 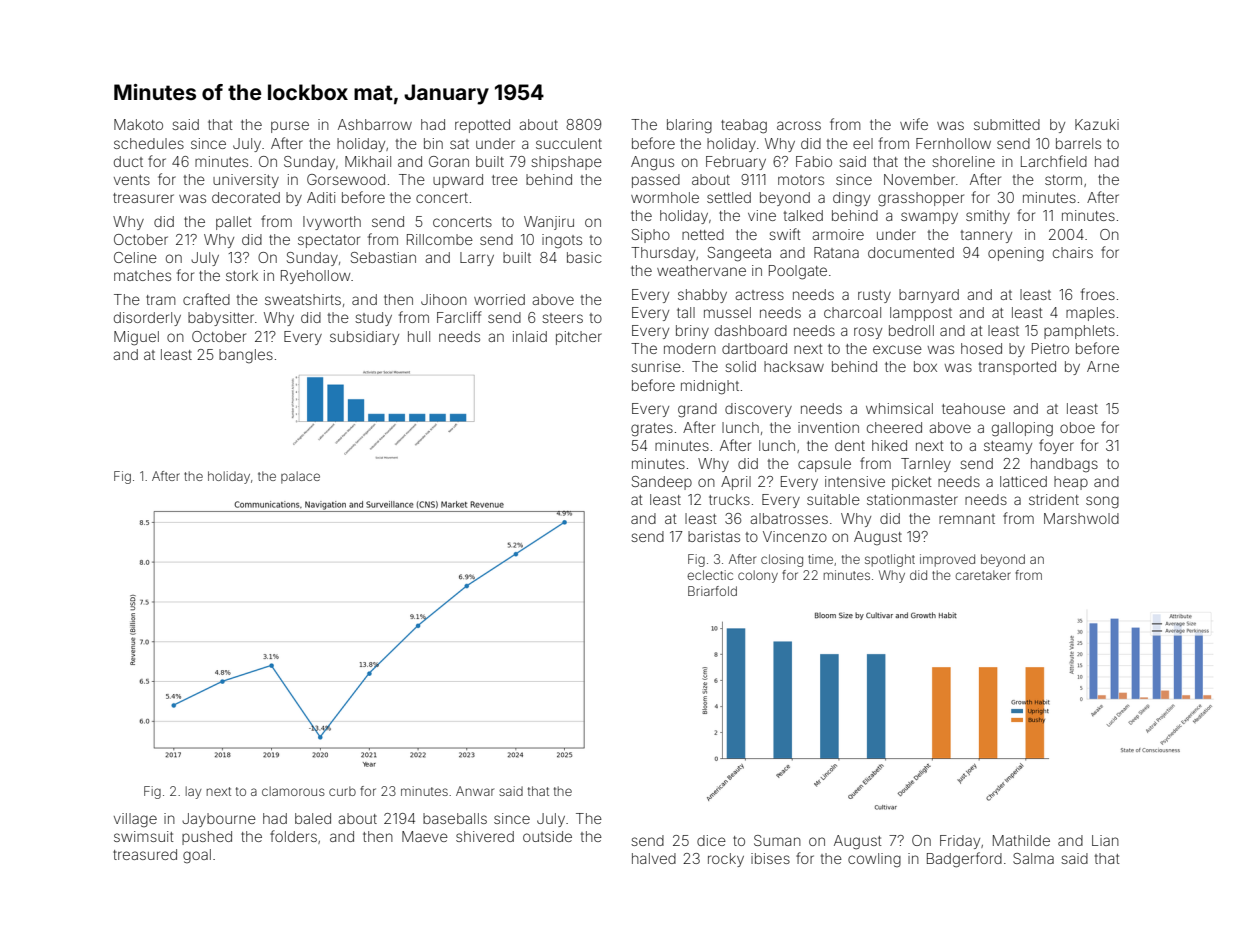 I want to click on Lian, so click(x=1105, y=840).
